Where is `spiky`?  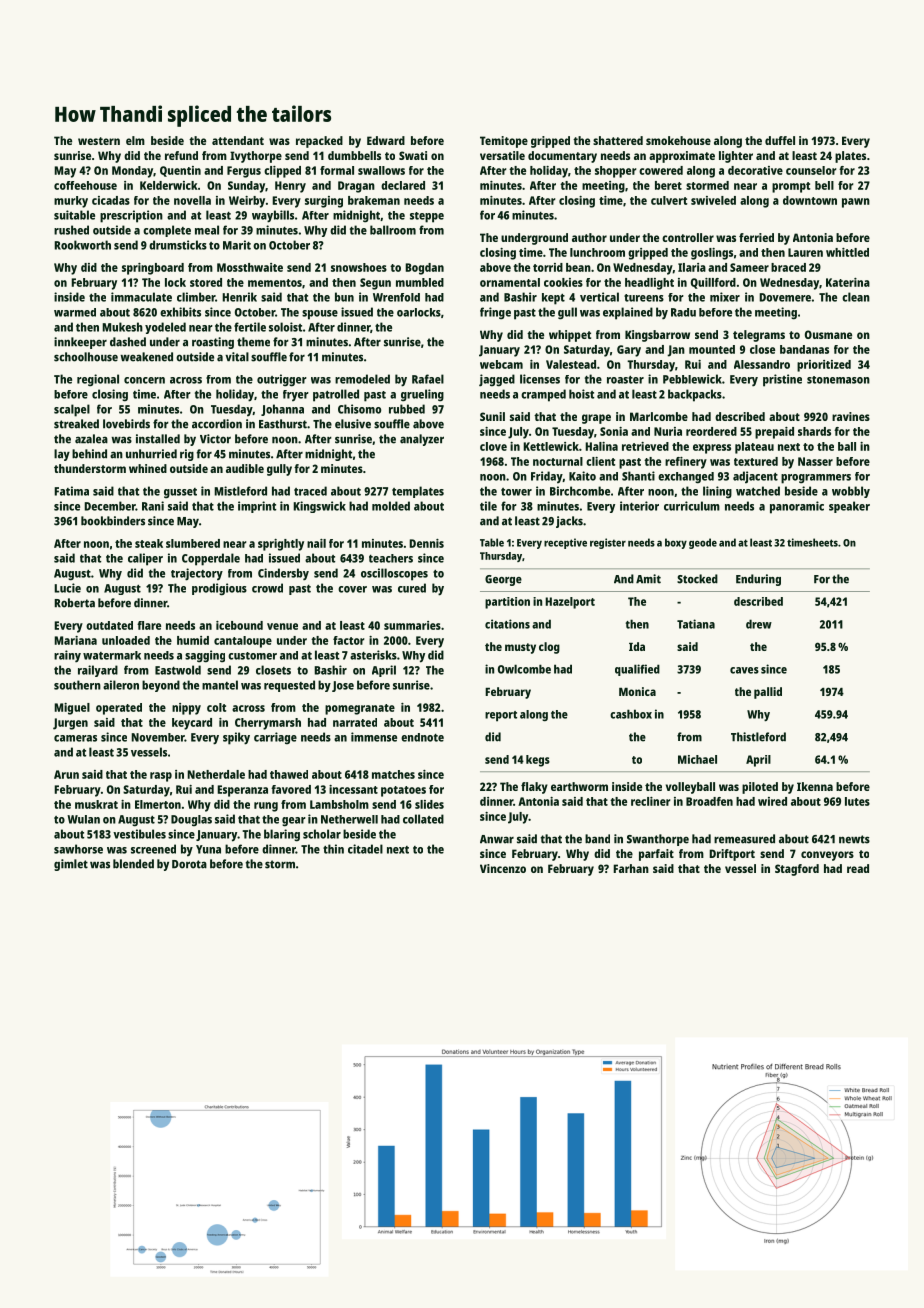 spiky is located at coordinates (236, 738).
